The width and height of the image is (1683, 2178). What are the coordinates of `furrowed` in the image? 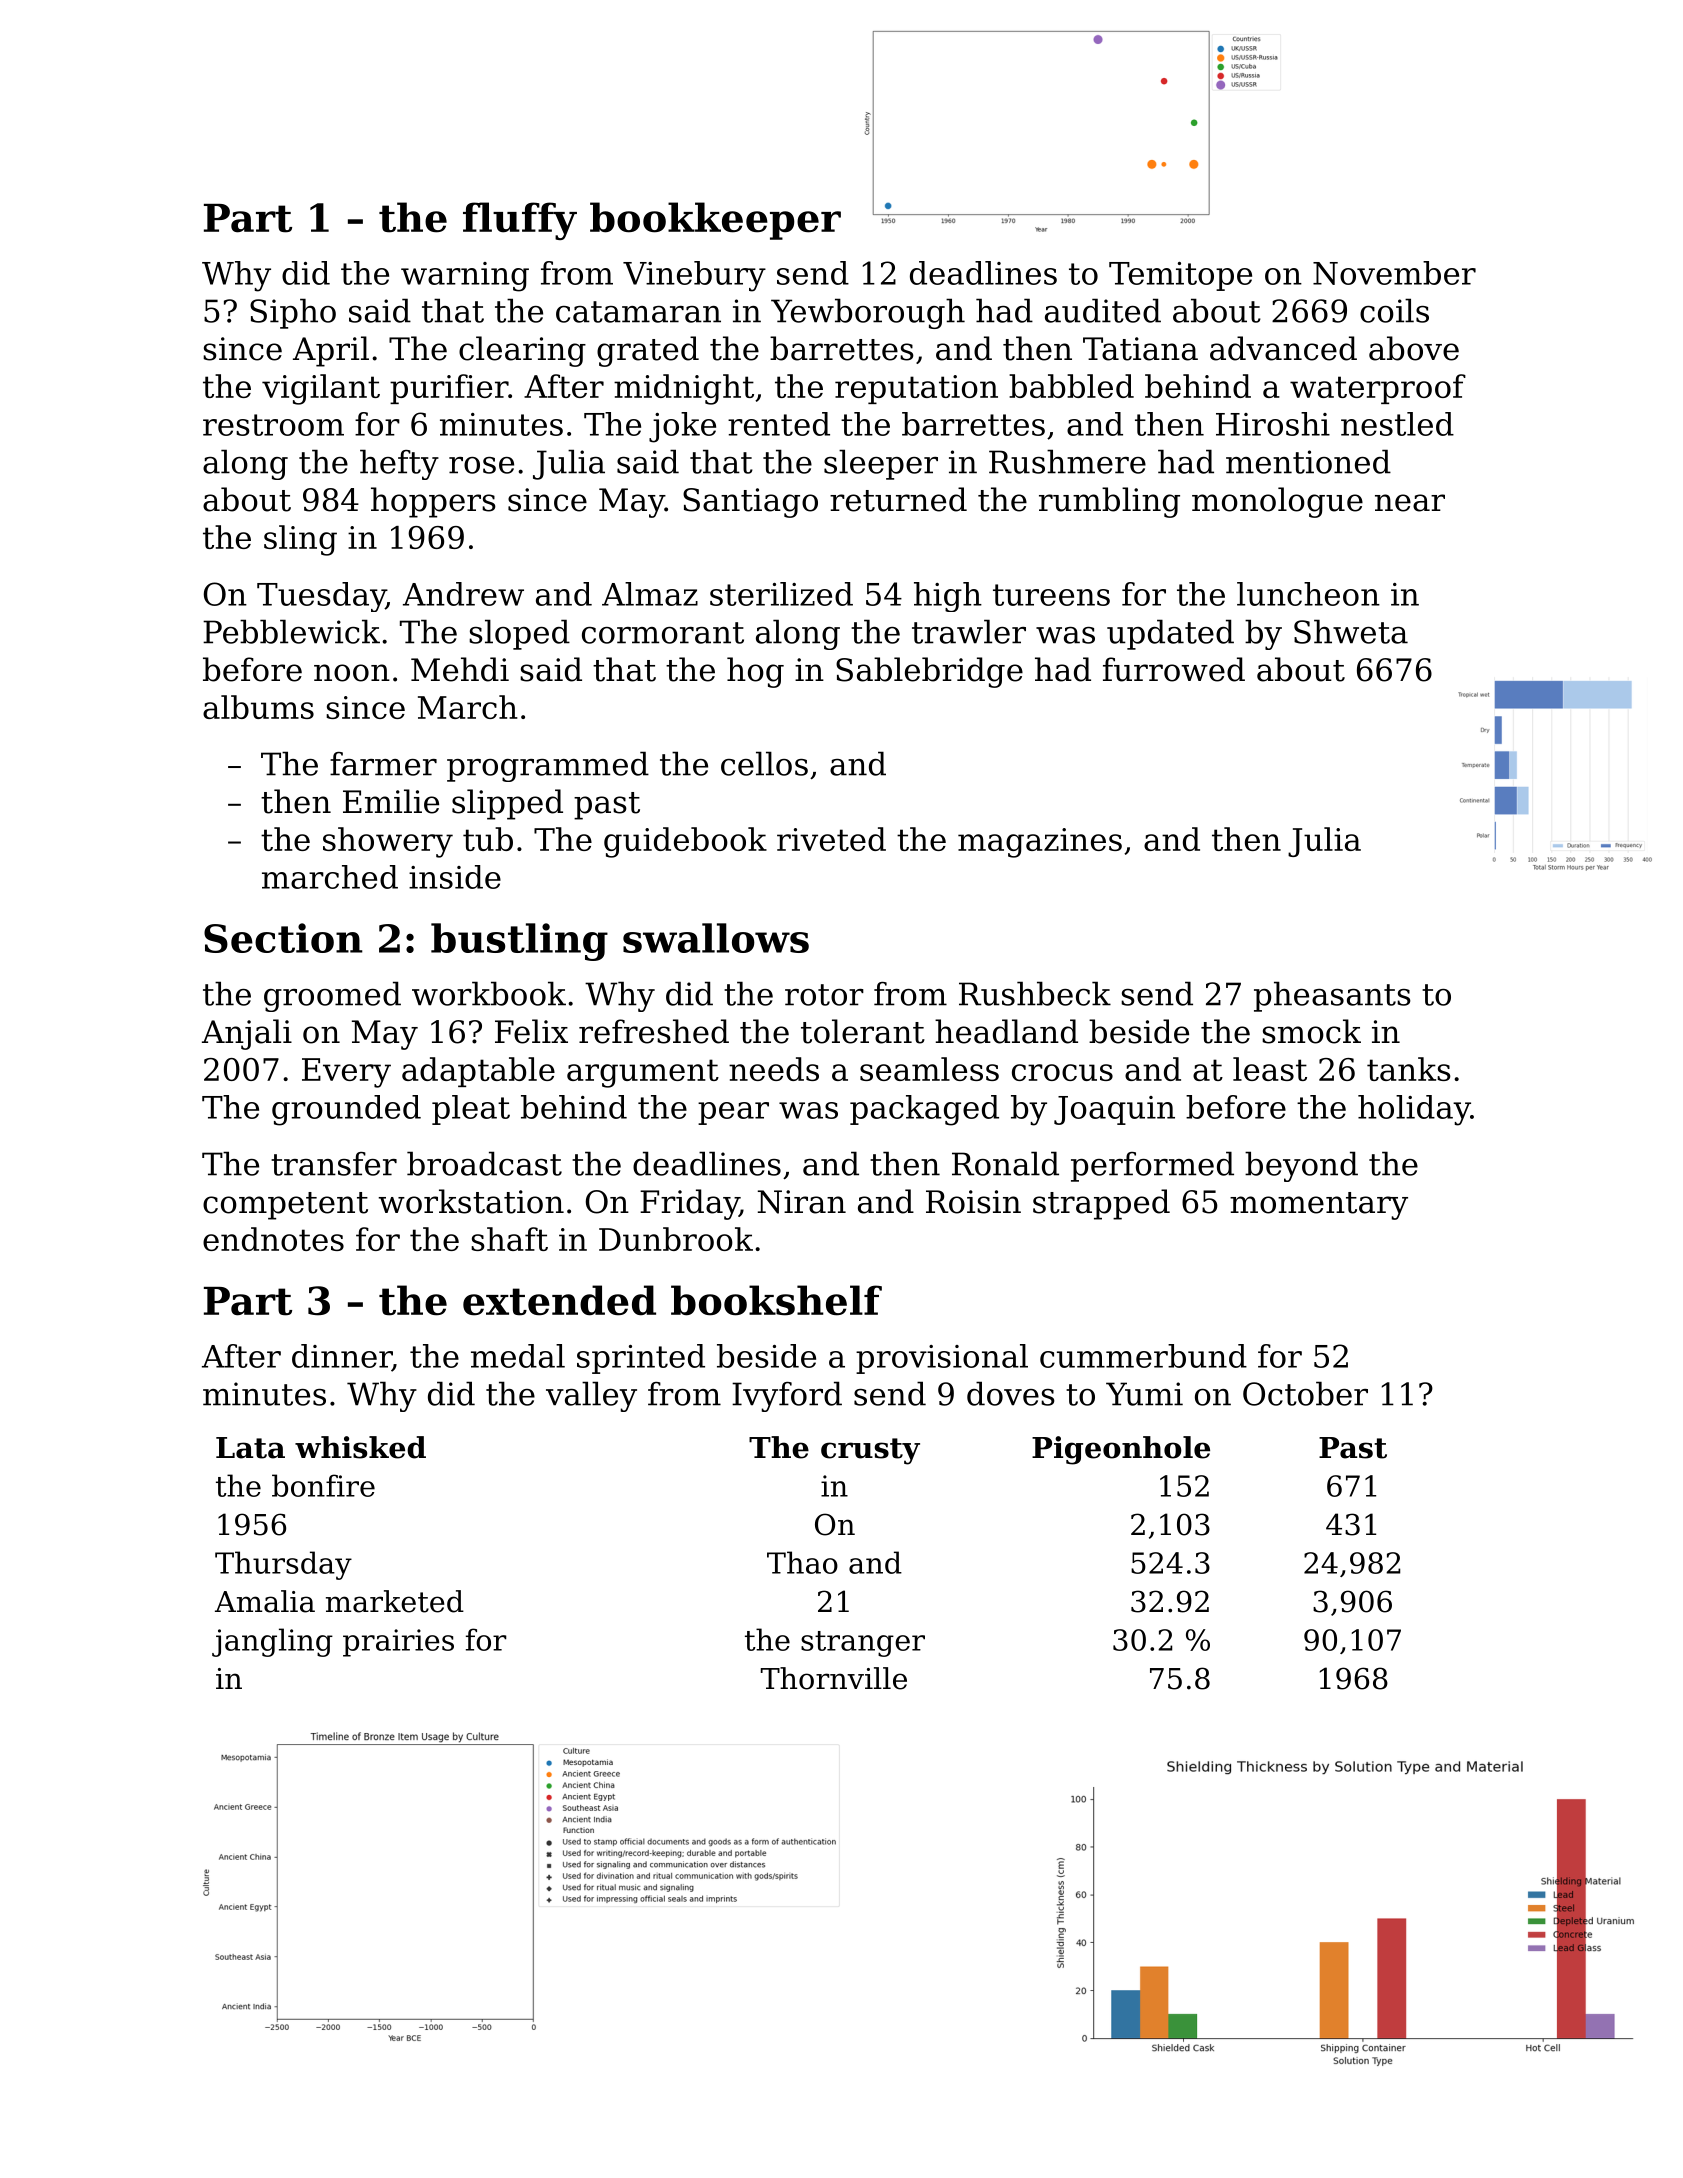 It's located at (1174, 669).
